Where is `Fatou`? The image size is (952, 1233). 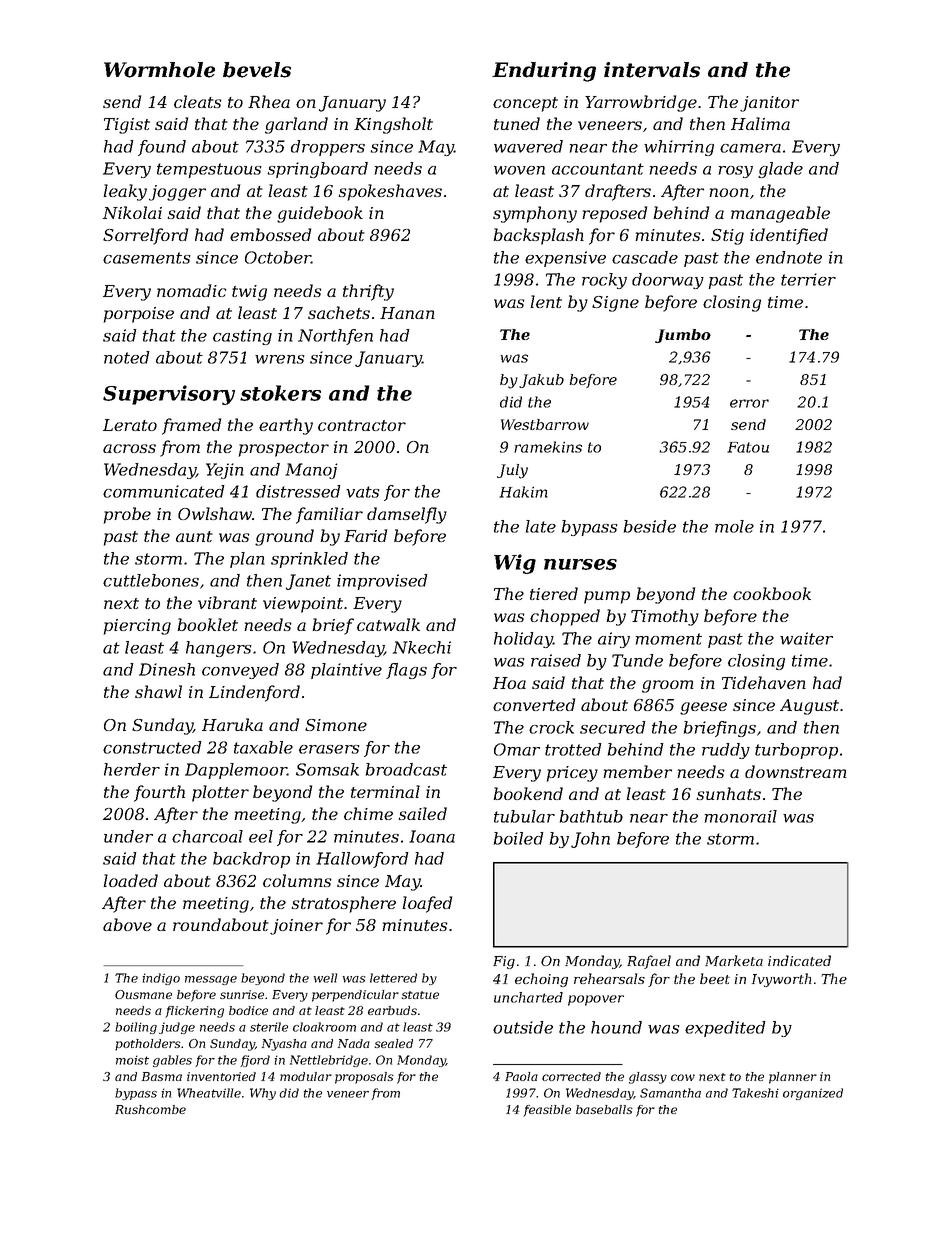
Fatou is located at coordinates (748, 447).
